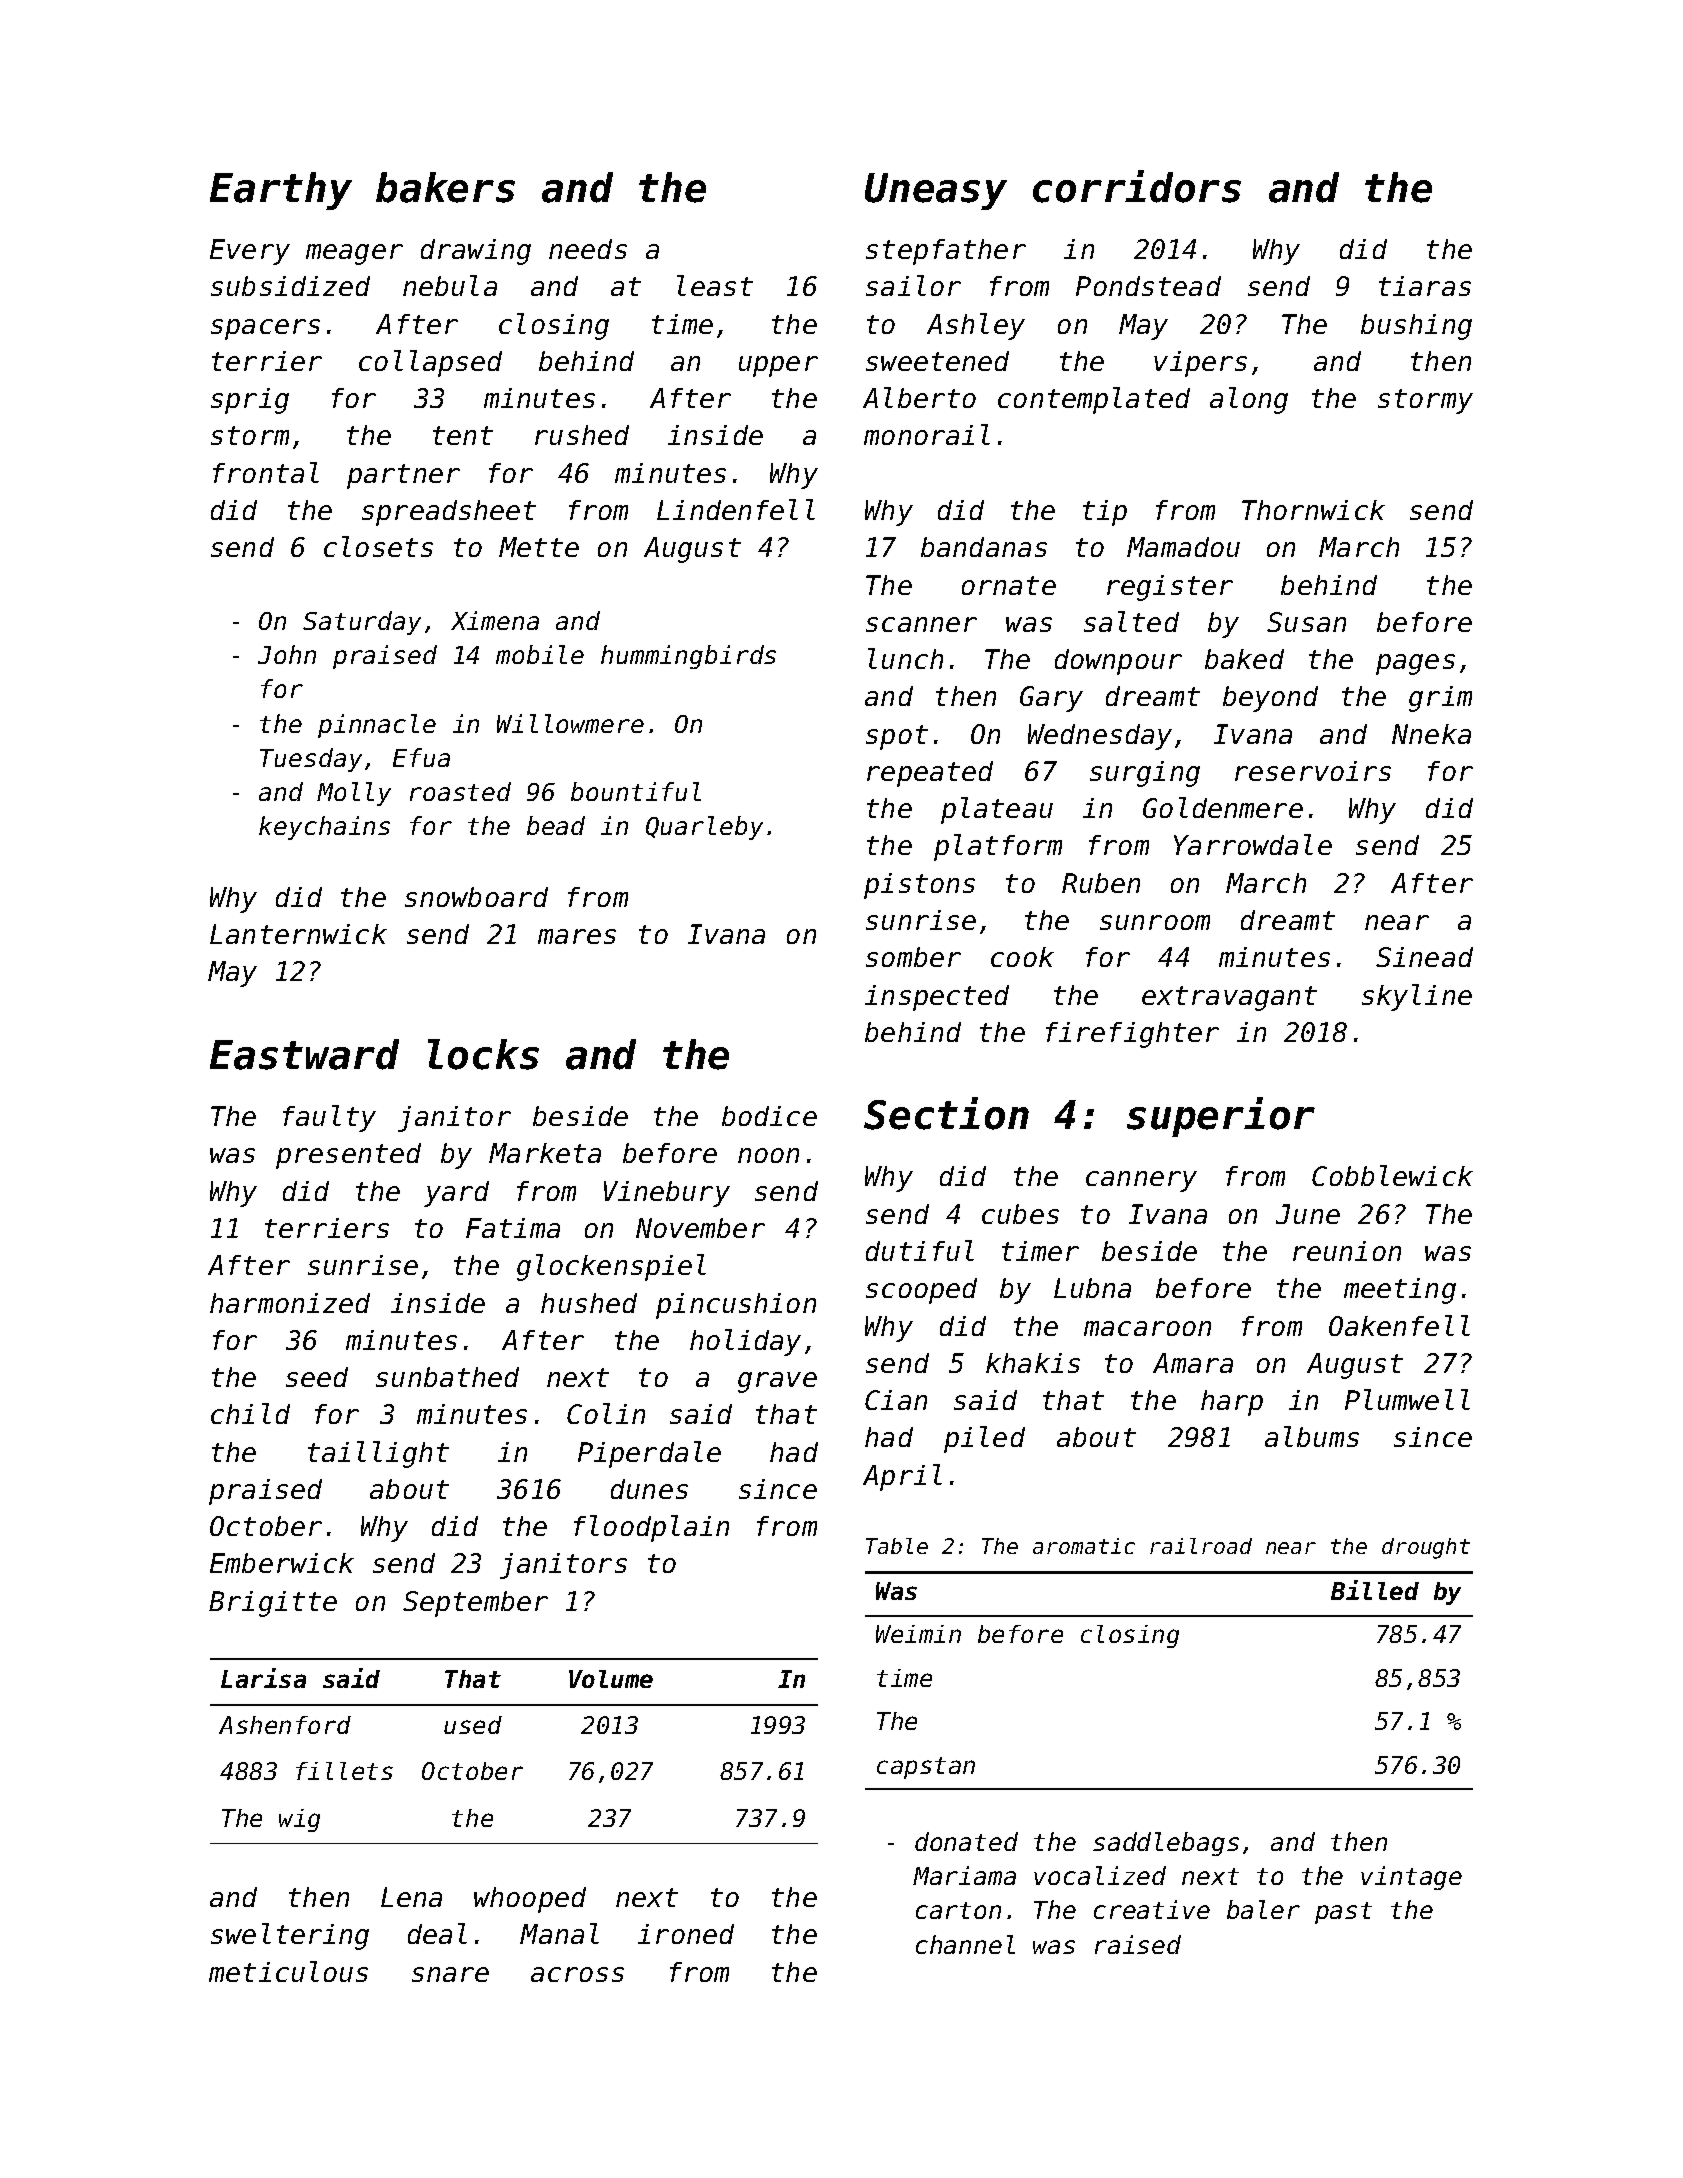  Describe the element at coordinates (936, 191) in the screenshot. I see `Uneasy` at that location.
